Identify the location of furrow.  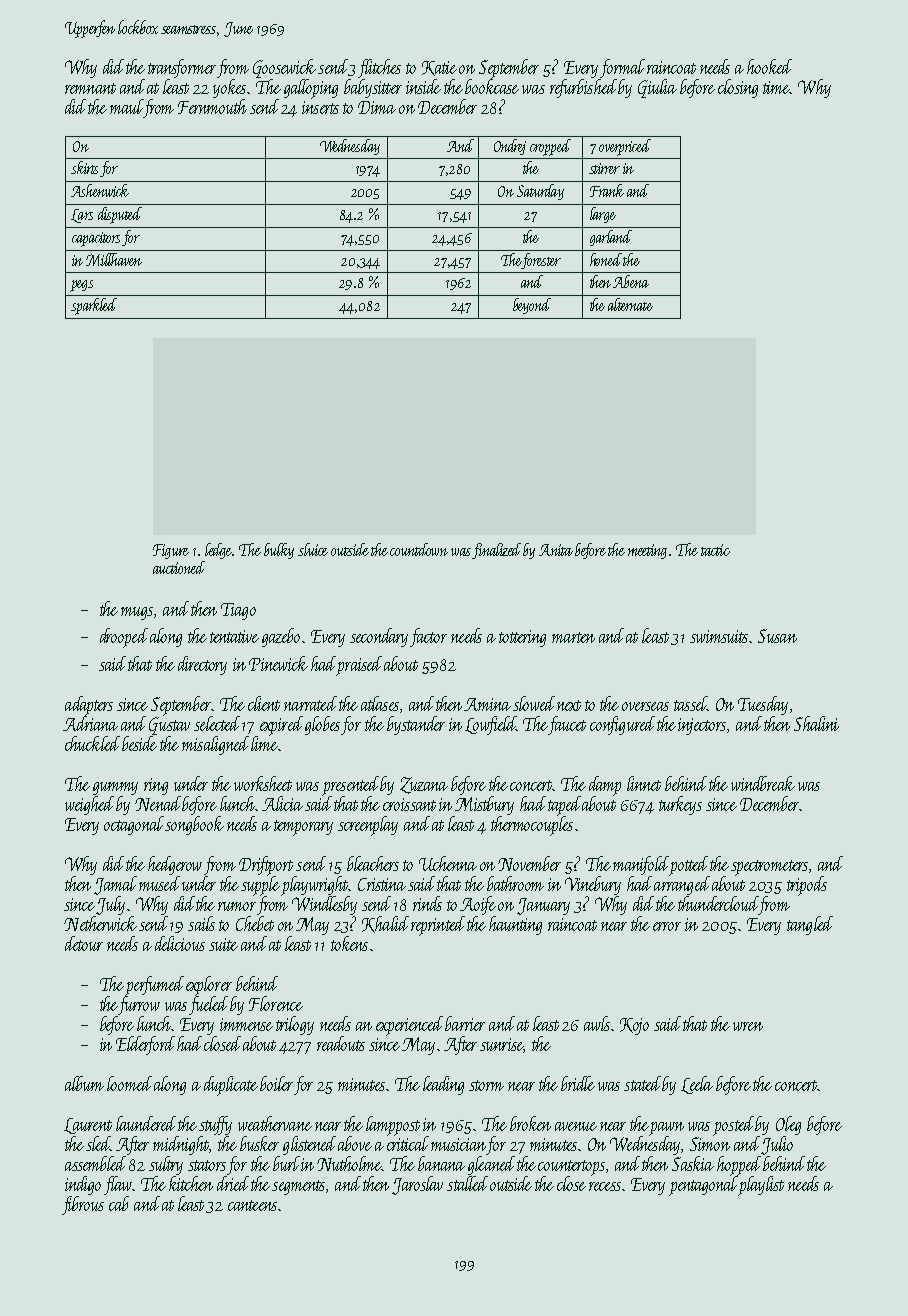
(139, 1005).
